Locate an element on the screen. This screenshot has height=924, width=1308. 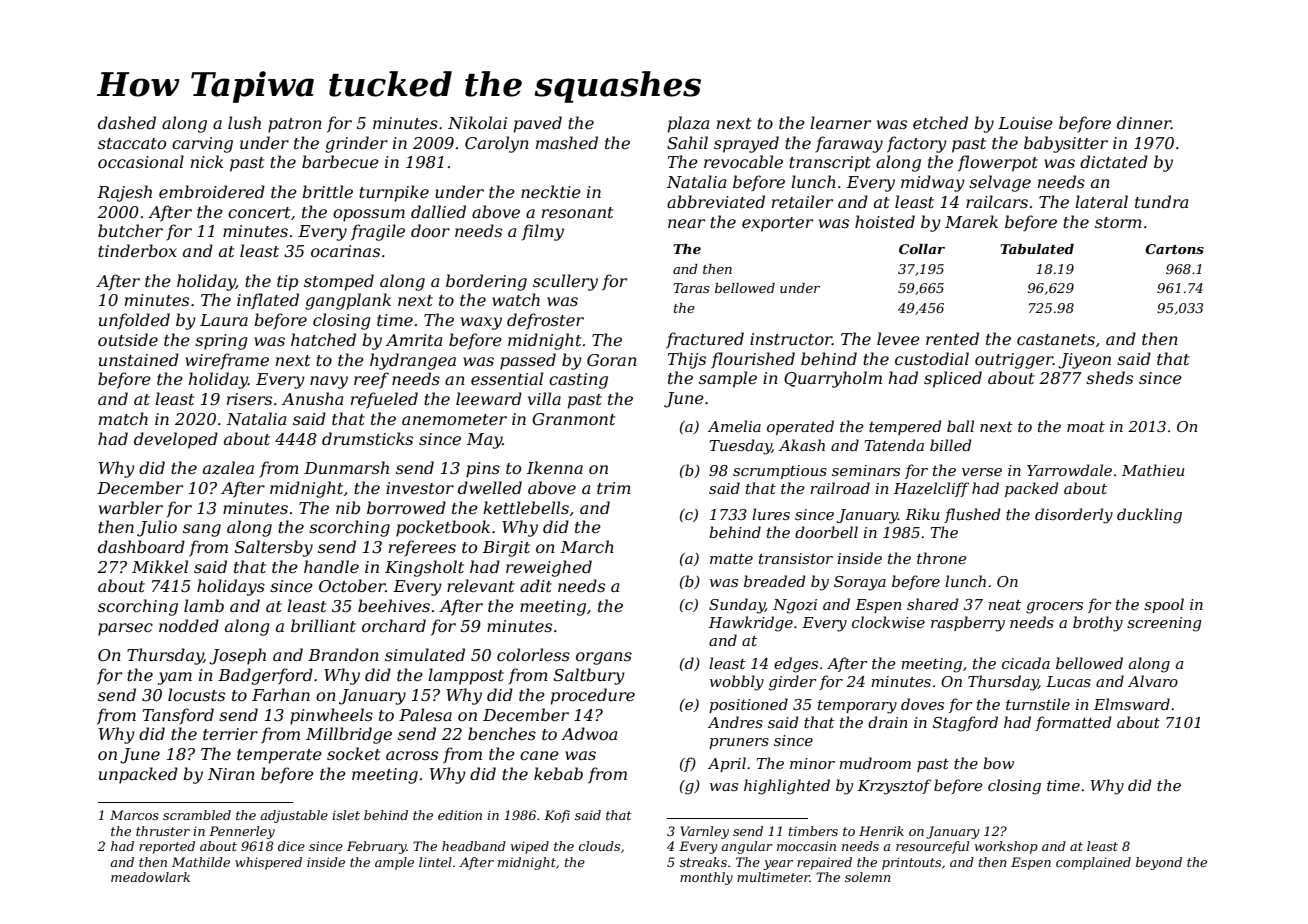
filmy is located at coordinates (543, 232).
